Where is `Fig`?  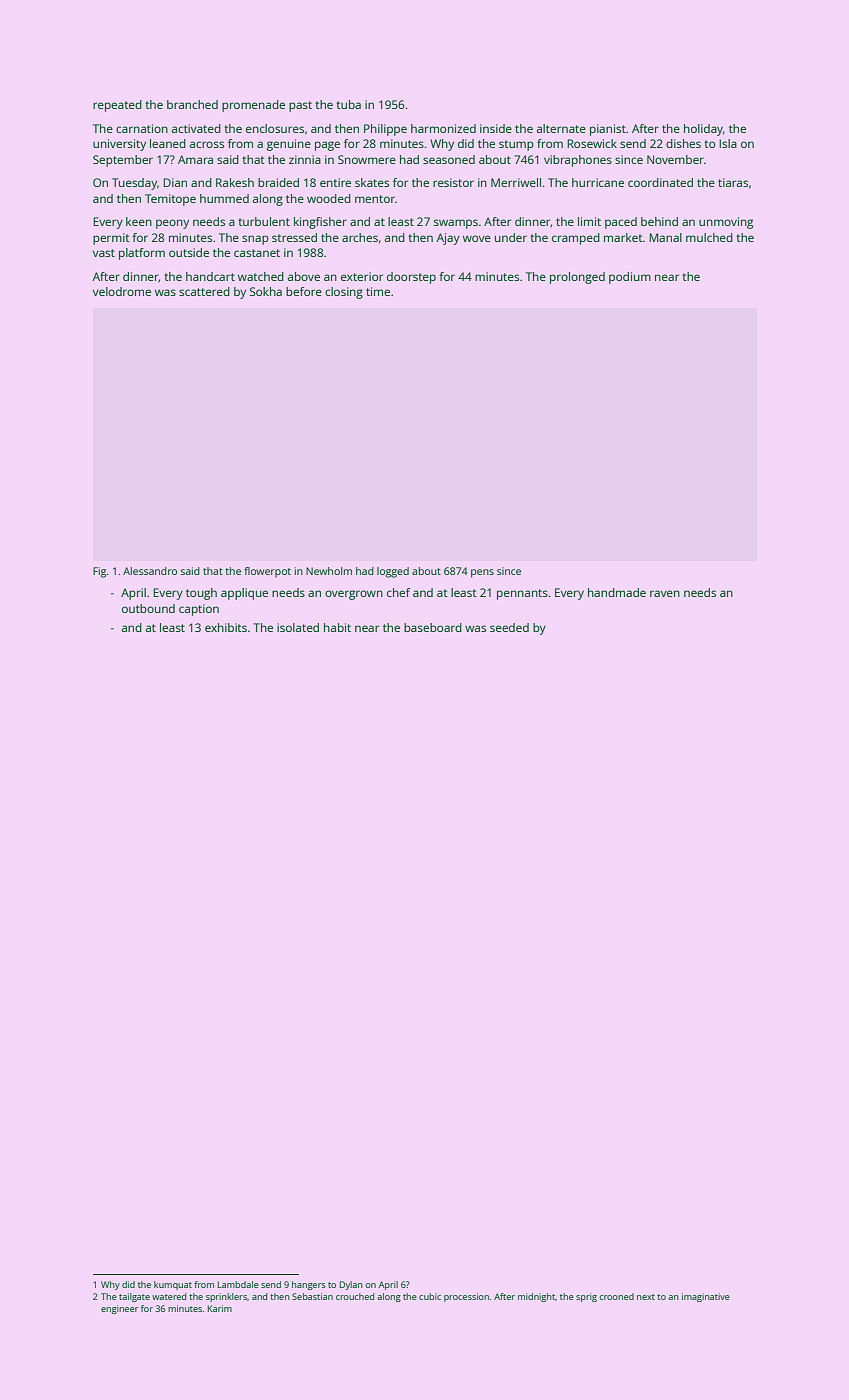 Fig is located at coordinates (99, 572).
